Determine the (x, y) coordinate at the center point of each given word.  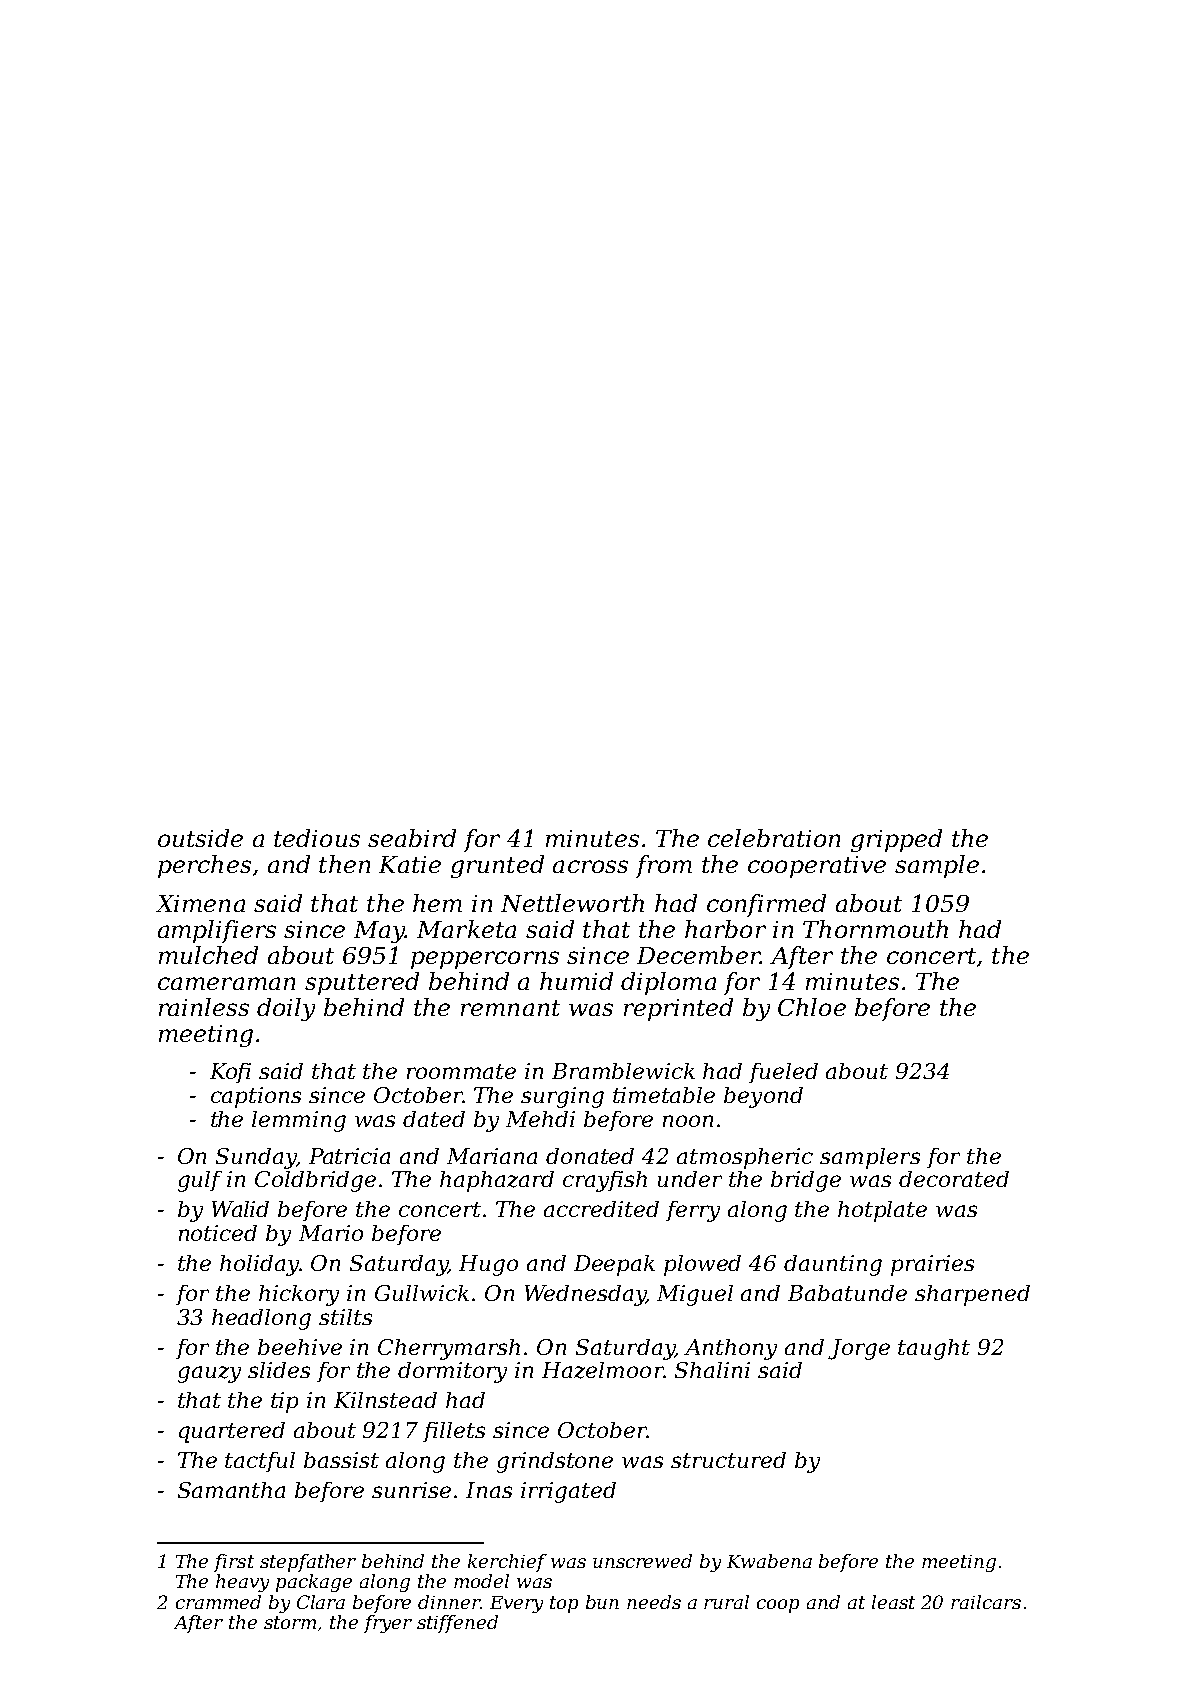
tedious (317, 838)
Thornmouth (875, 929)
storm (290, 1622)
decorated (954, 1179)
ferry (693, 1211)
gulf (200, 1181)
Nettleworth (572, 903)
